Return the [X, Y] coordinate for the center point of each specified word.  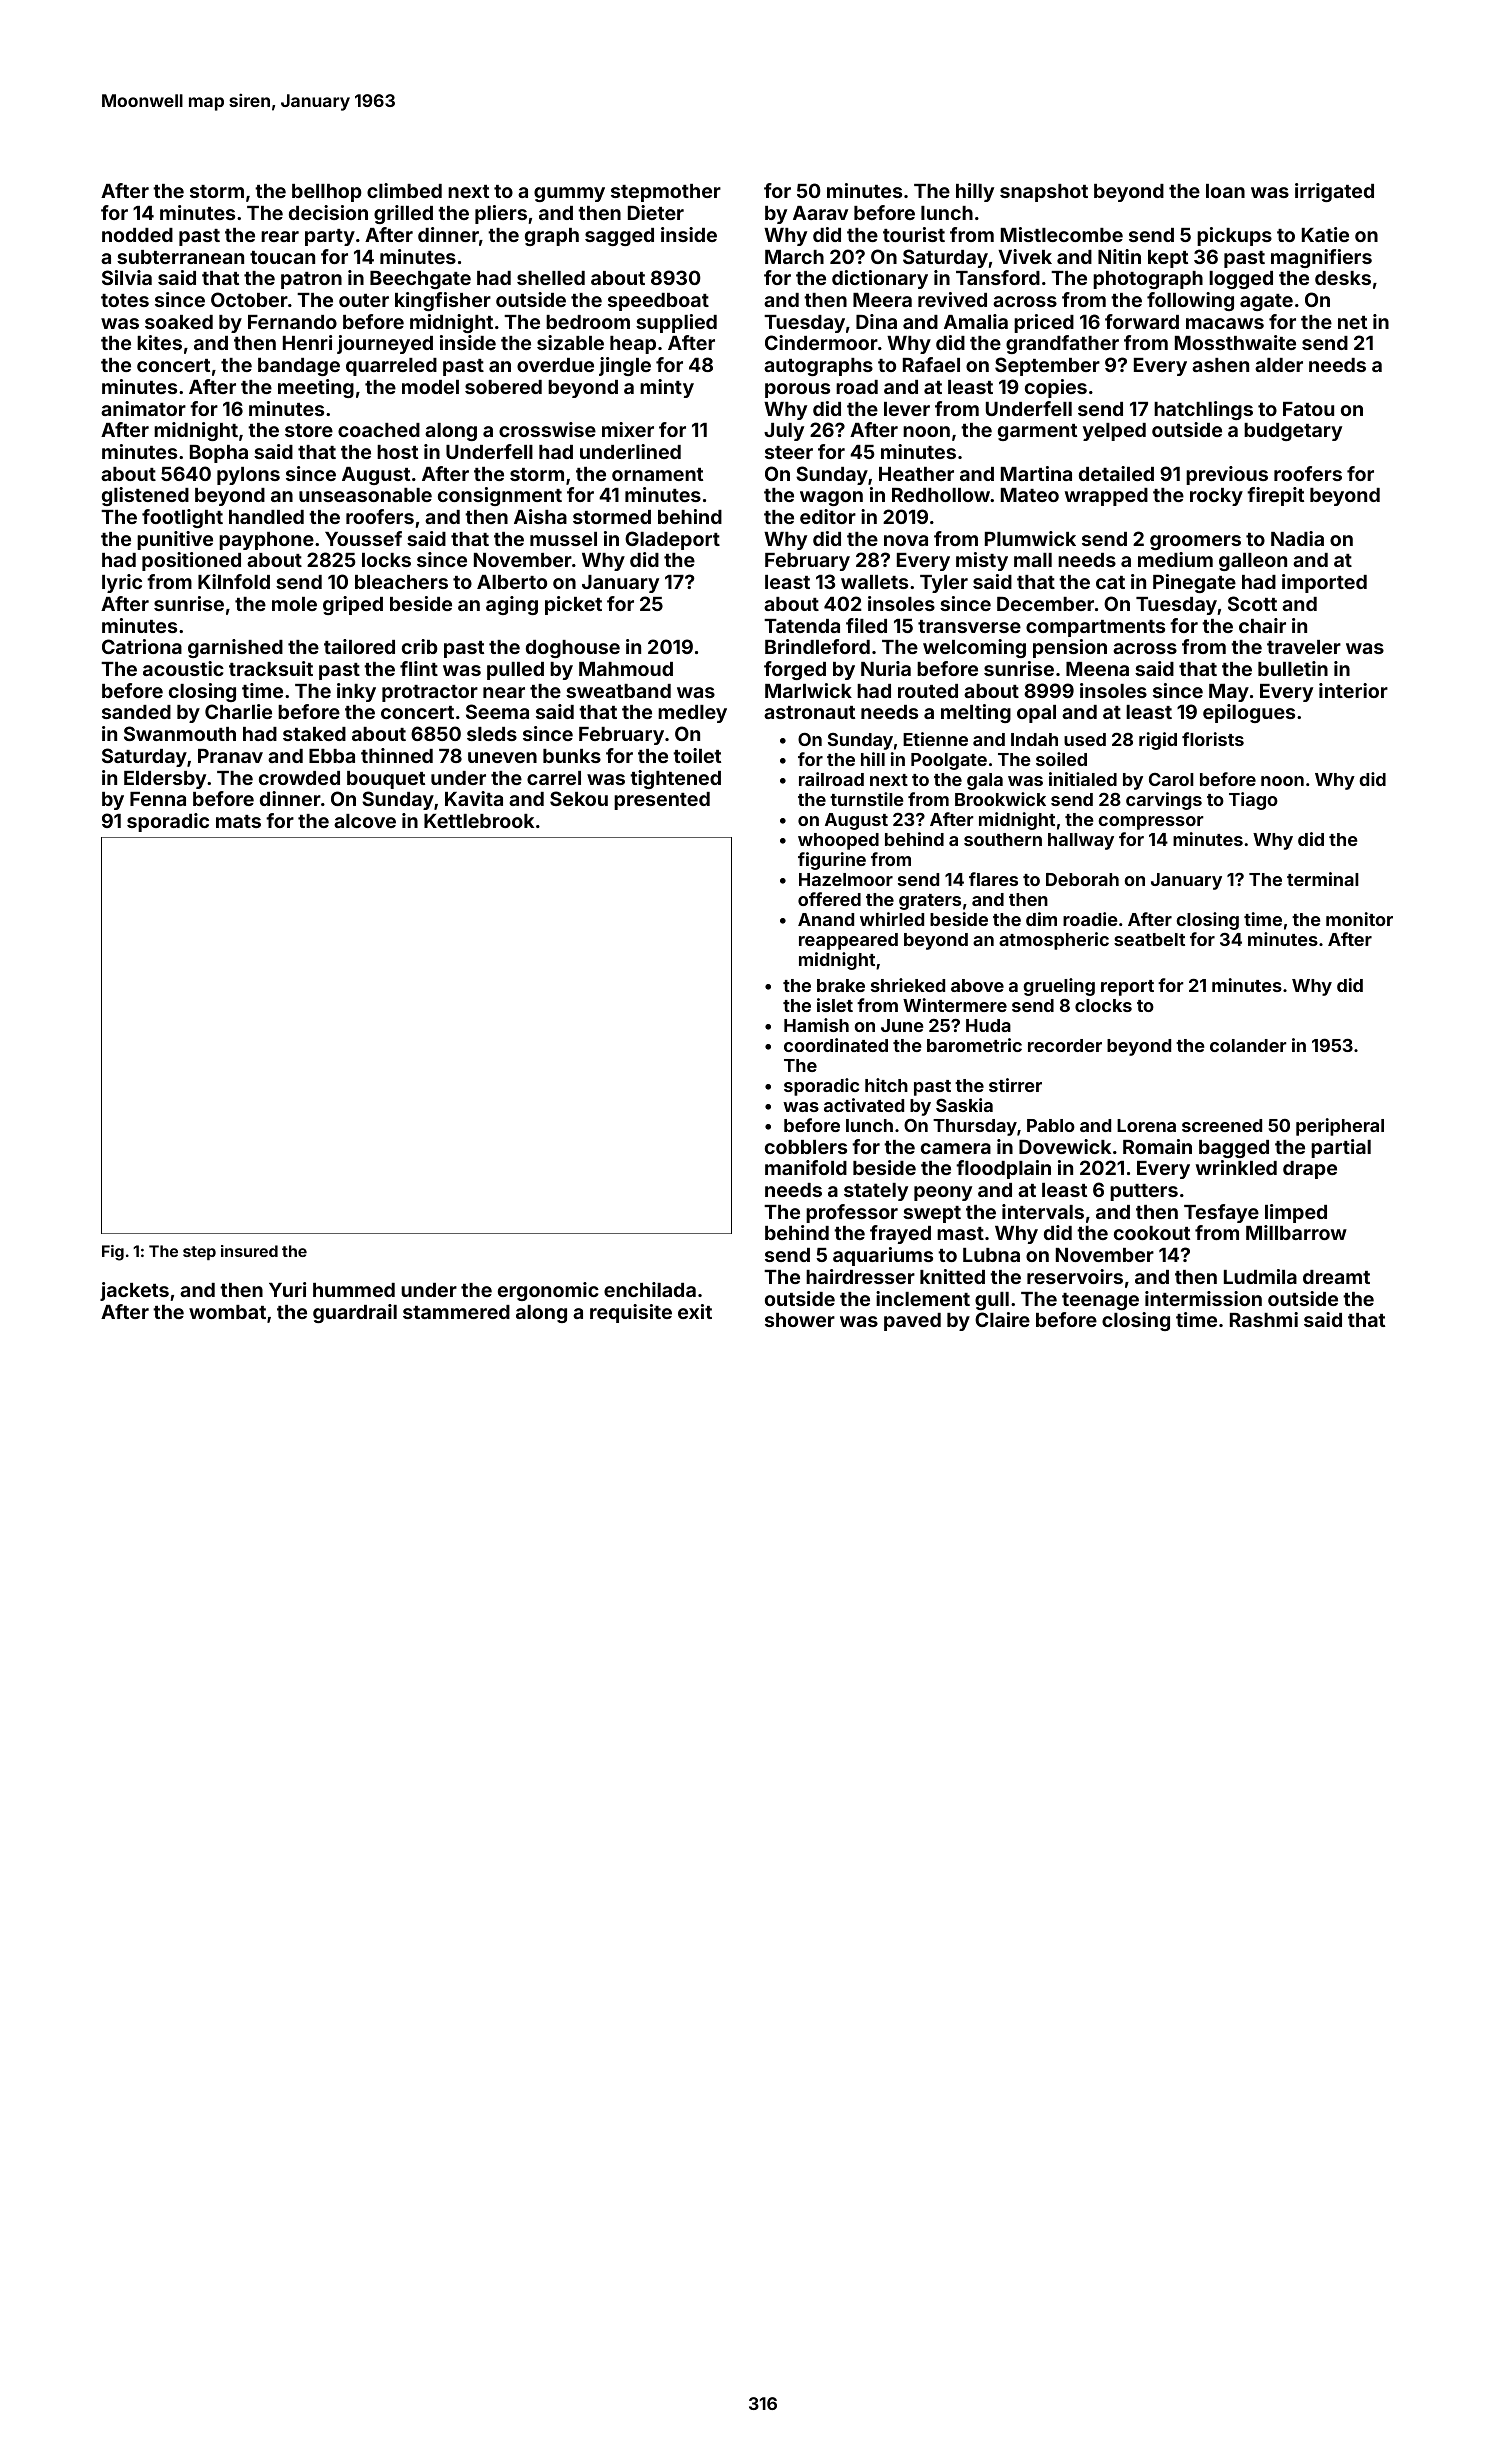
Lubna [991, 1255]
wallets [874, 582]
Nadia [1297, 538]
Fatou [1308, 409]
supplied [676, 323]
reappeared [848, 941]
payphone [266, 541]
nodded [137, 235]
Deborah [1082, 879]
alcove [365, 821]
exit [695, 1311]
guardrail [355, 1313]
